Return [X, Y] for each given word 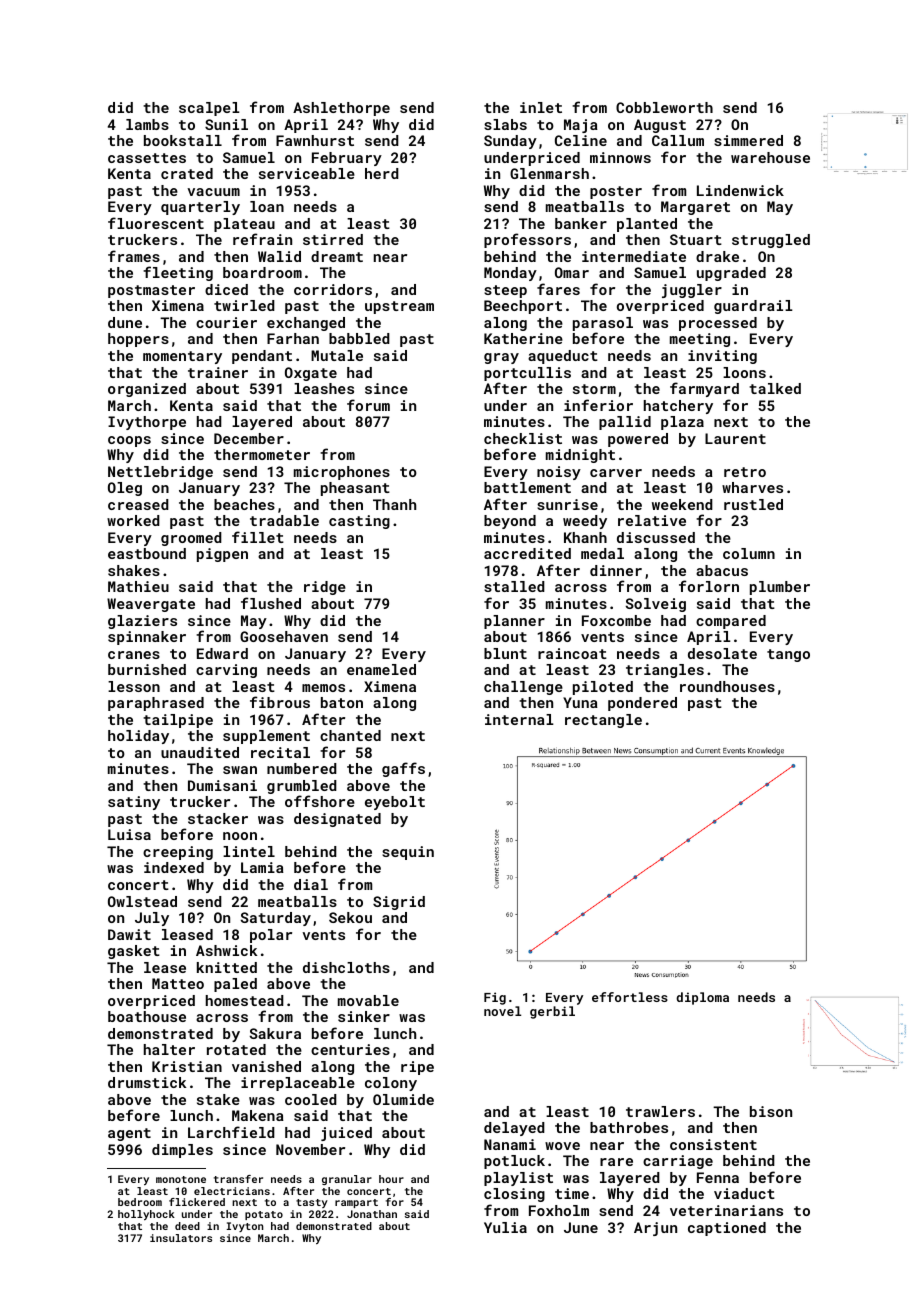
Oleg [125, 489]
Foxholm [559, 1210]
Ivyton [245, 1227]
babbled [359, 338]
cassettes [147, 158]
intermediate [634, 256]
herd [382, 173]
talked [775, 388]
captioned [727, 1229]
